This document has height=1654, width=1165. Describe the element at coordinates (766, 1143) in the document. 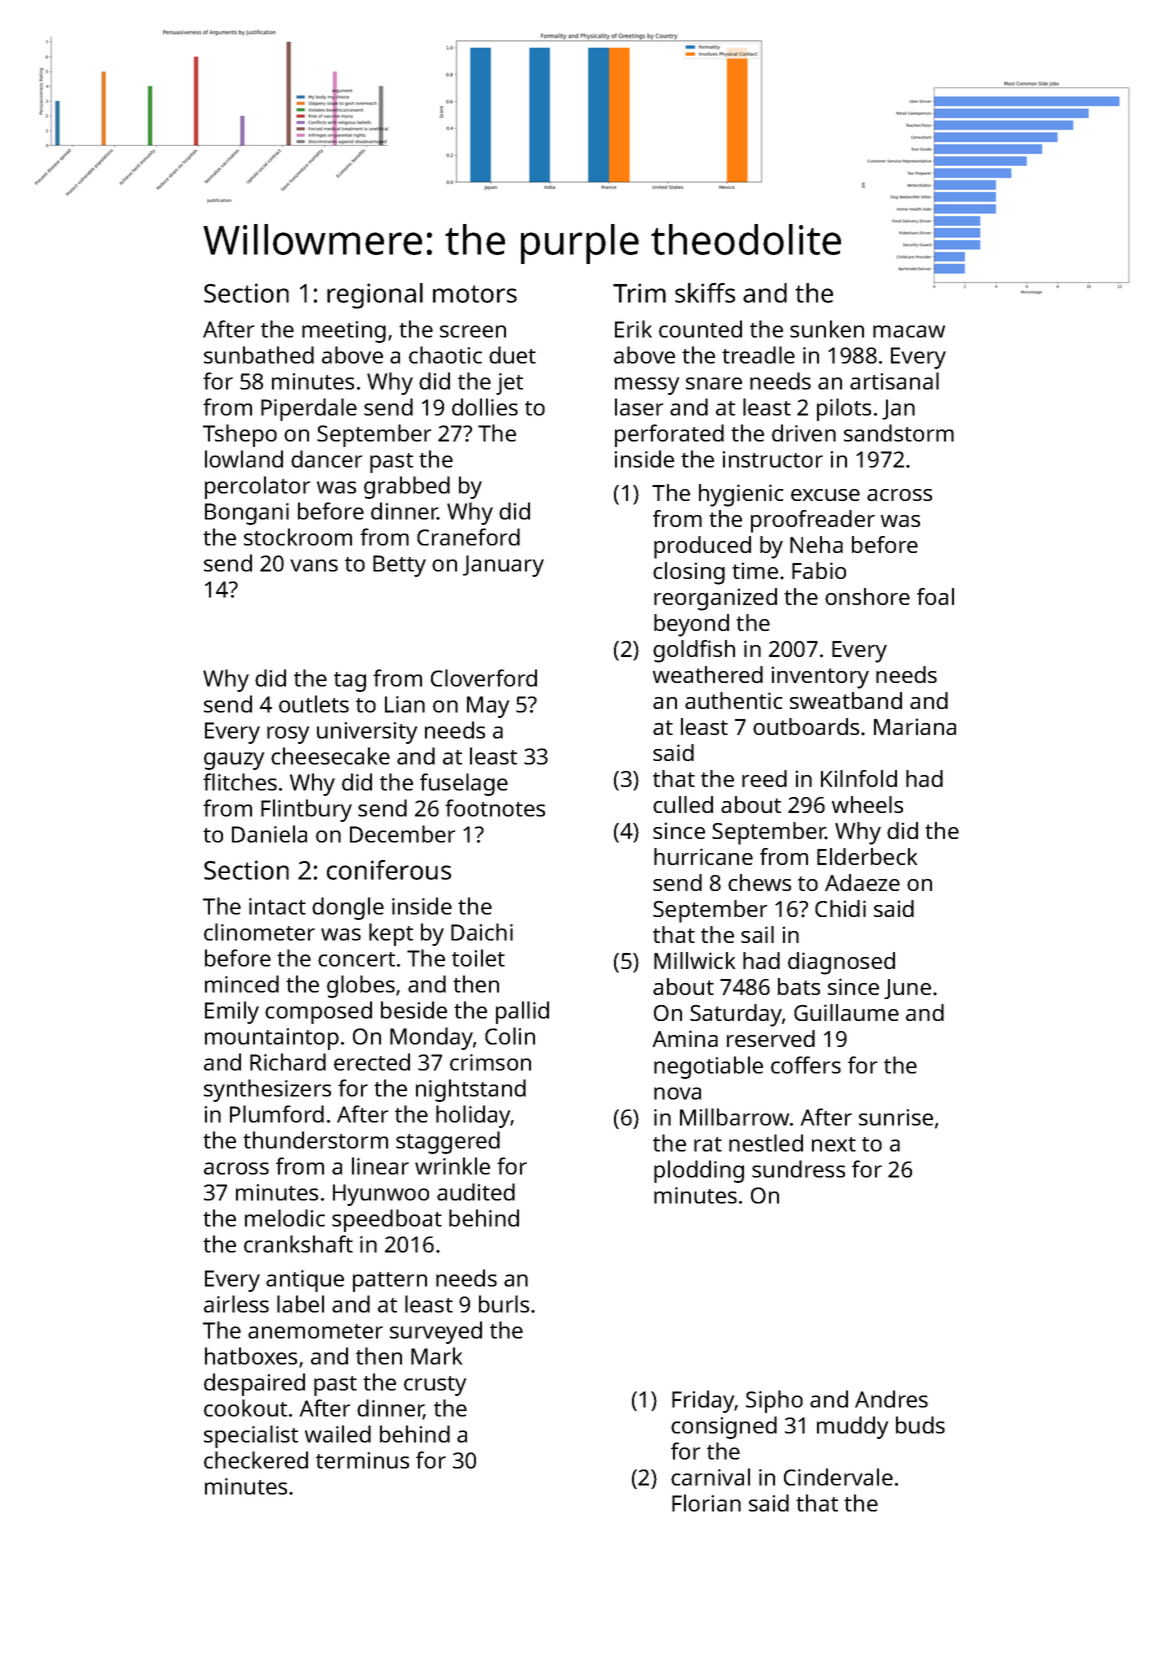

I see `nestled` at that location.
